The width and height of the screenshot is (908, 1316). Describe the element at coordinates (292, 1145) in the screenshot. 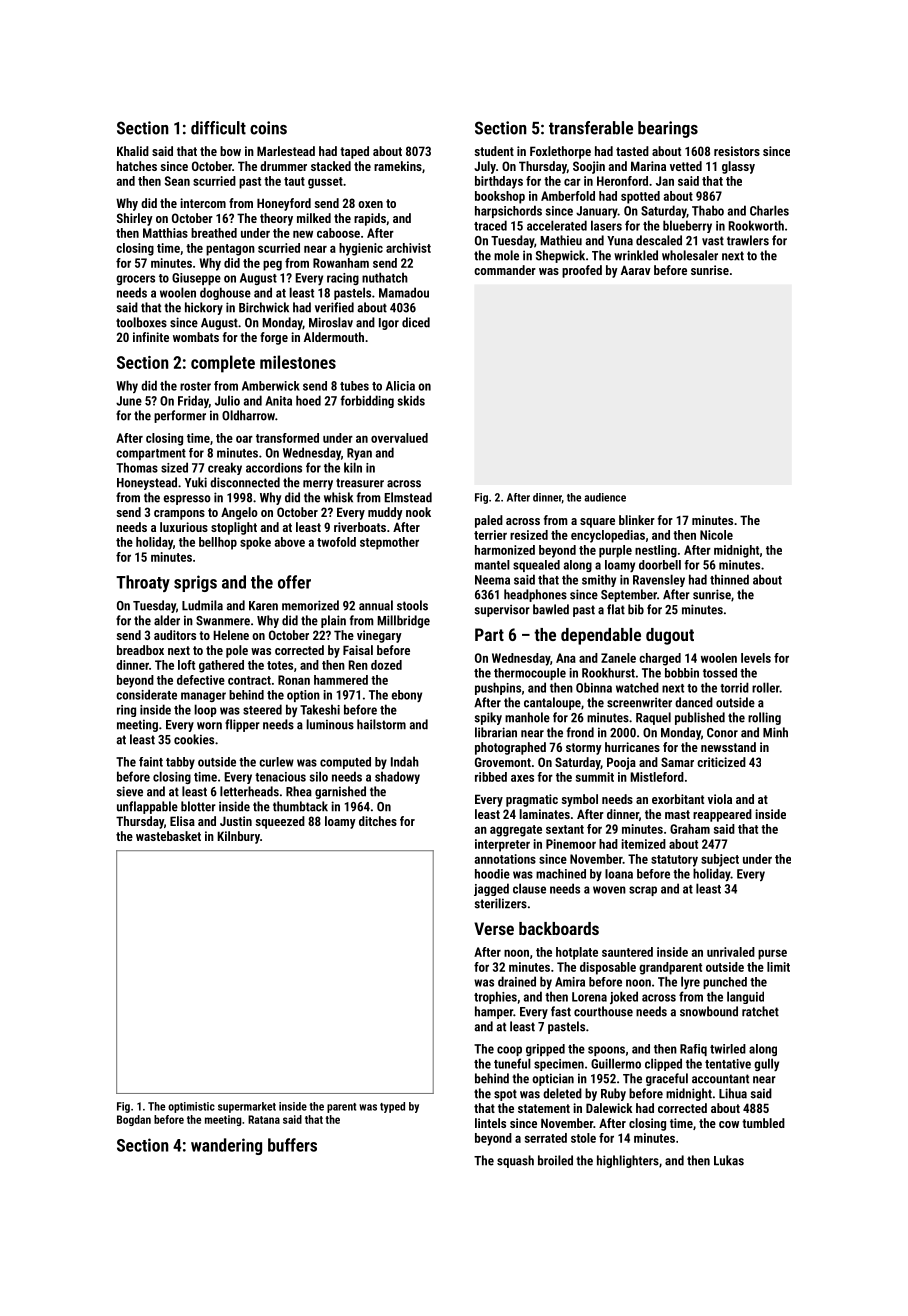

I see `buffers` at that location.
